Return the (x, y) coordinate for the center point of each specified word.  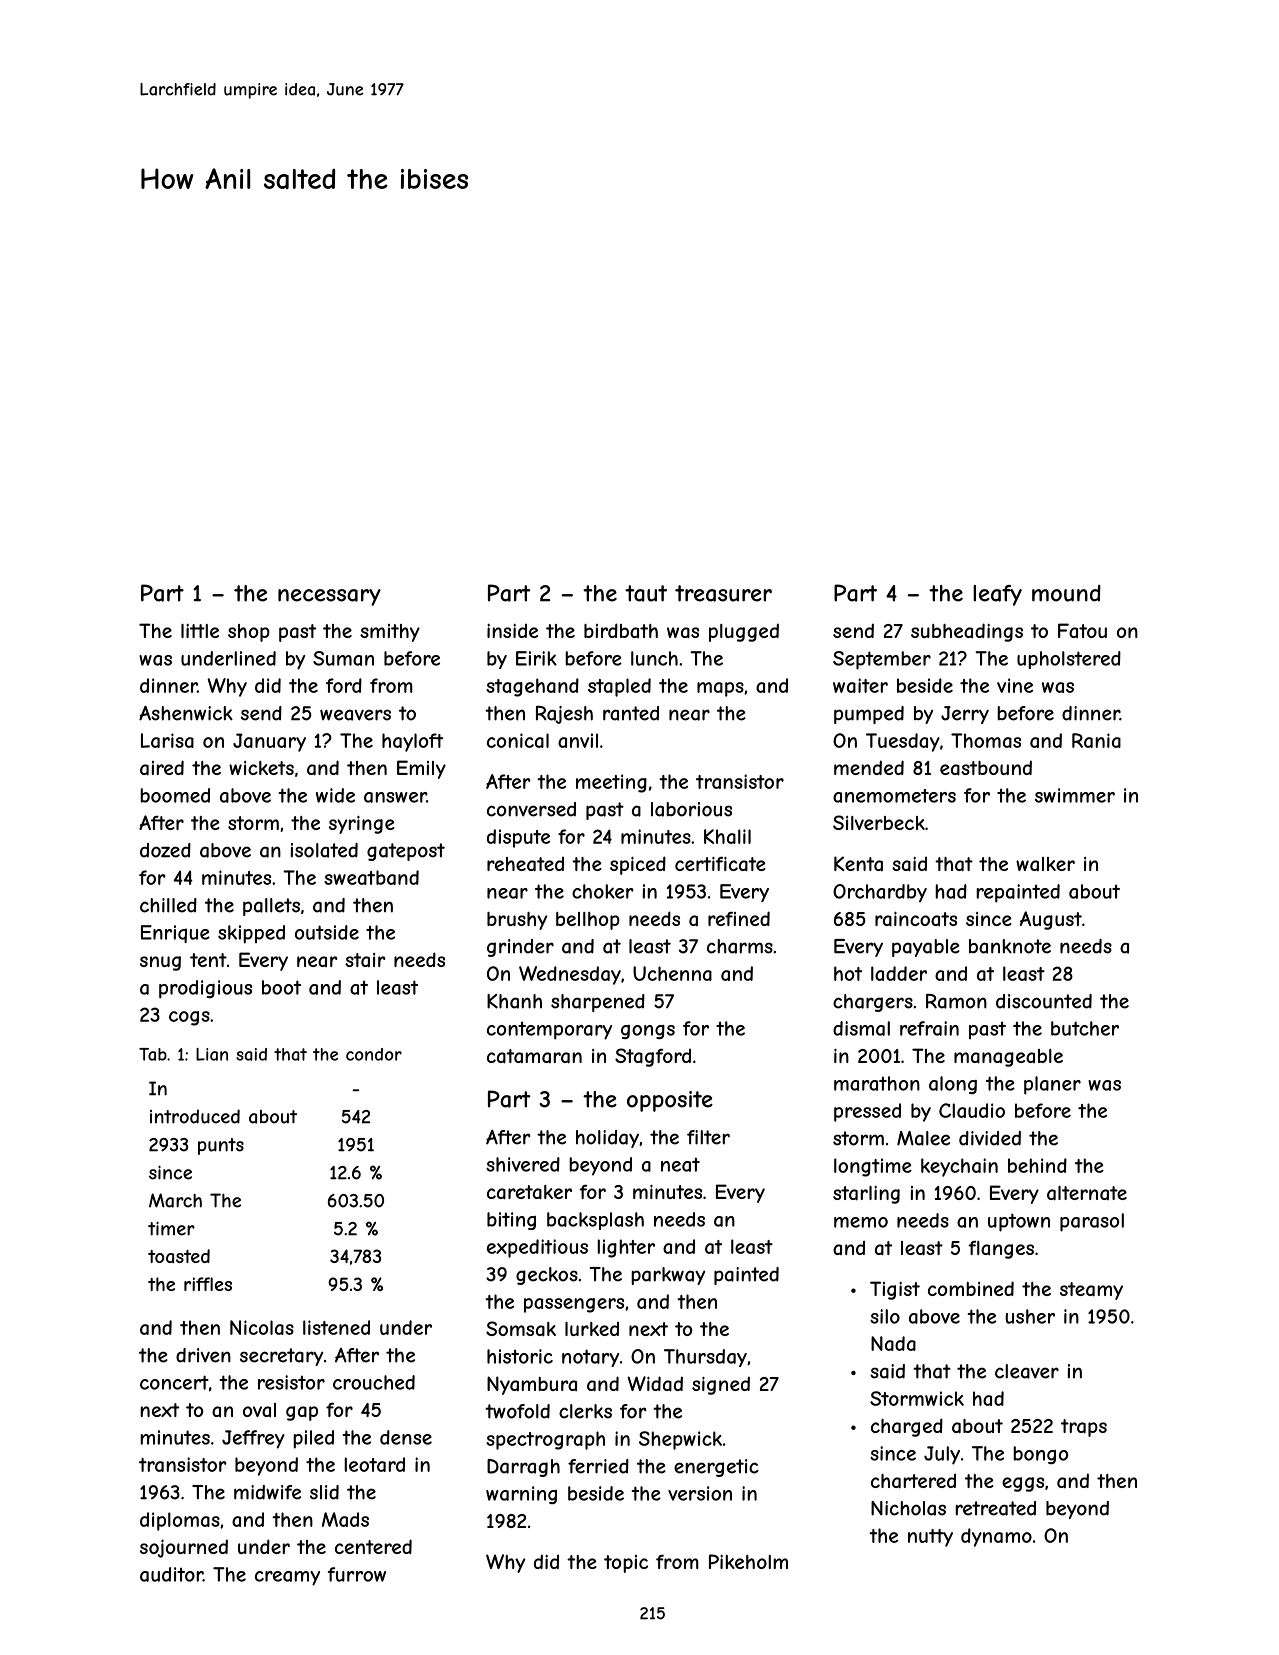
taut (646, 593)
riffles (208, 1284)
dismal (861, 1028)
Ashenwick (186, 713)
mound (1066, 593)
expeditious (537, 1248)
